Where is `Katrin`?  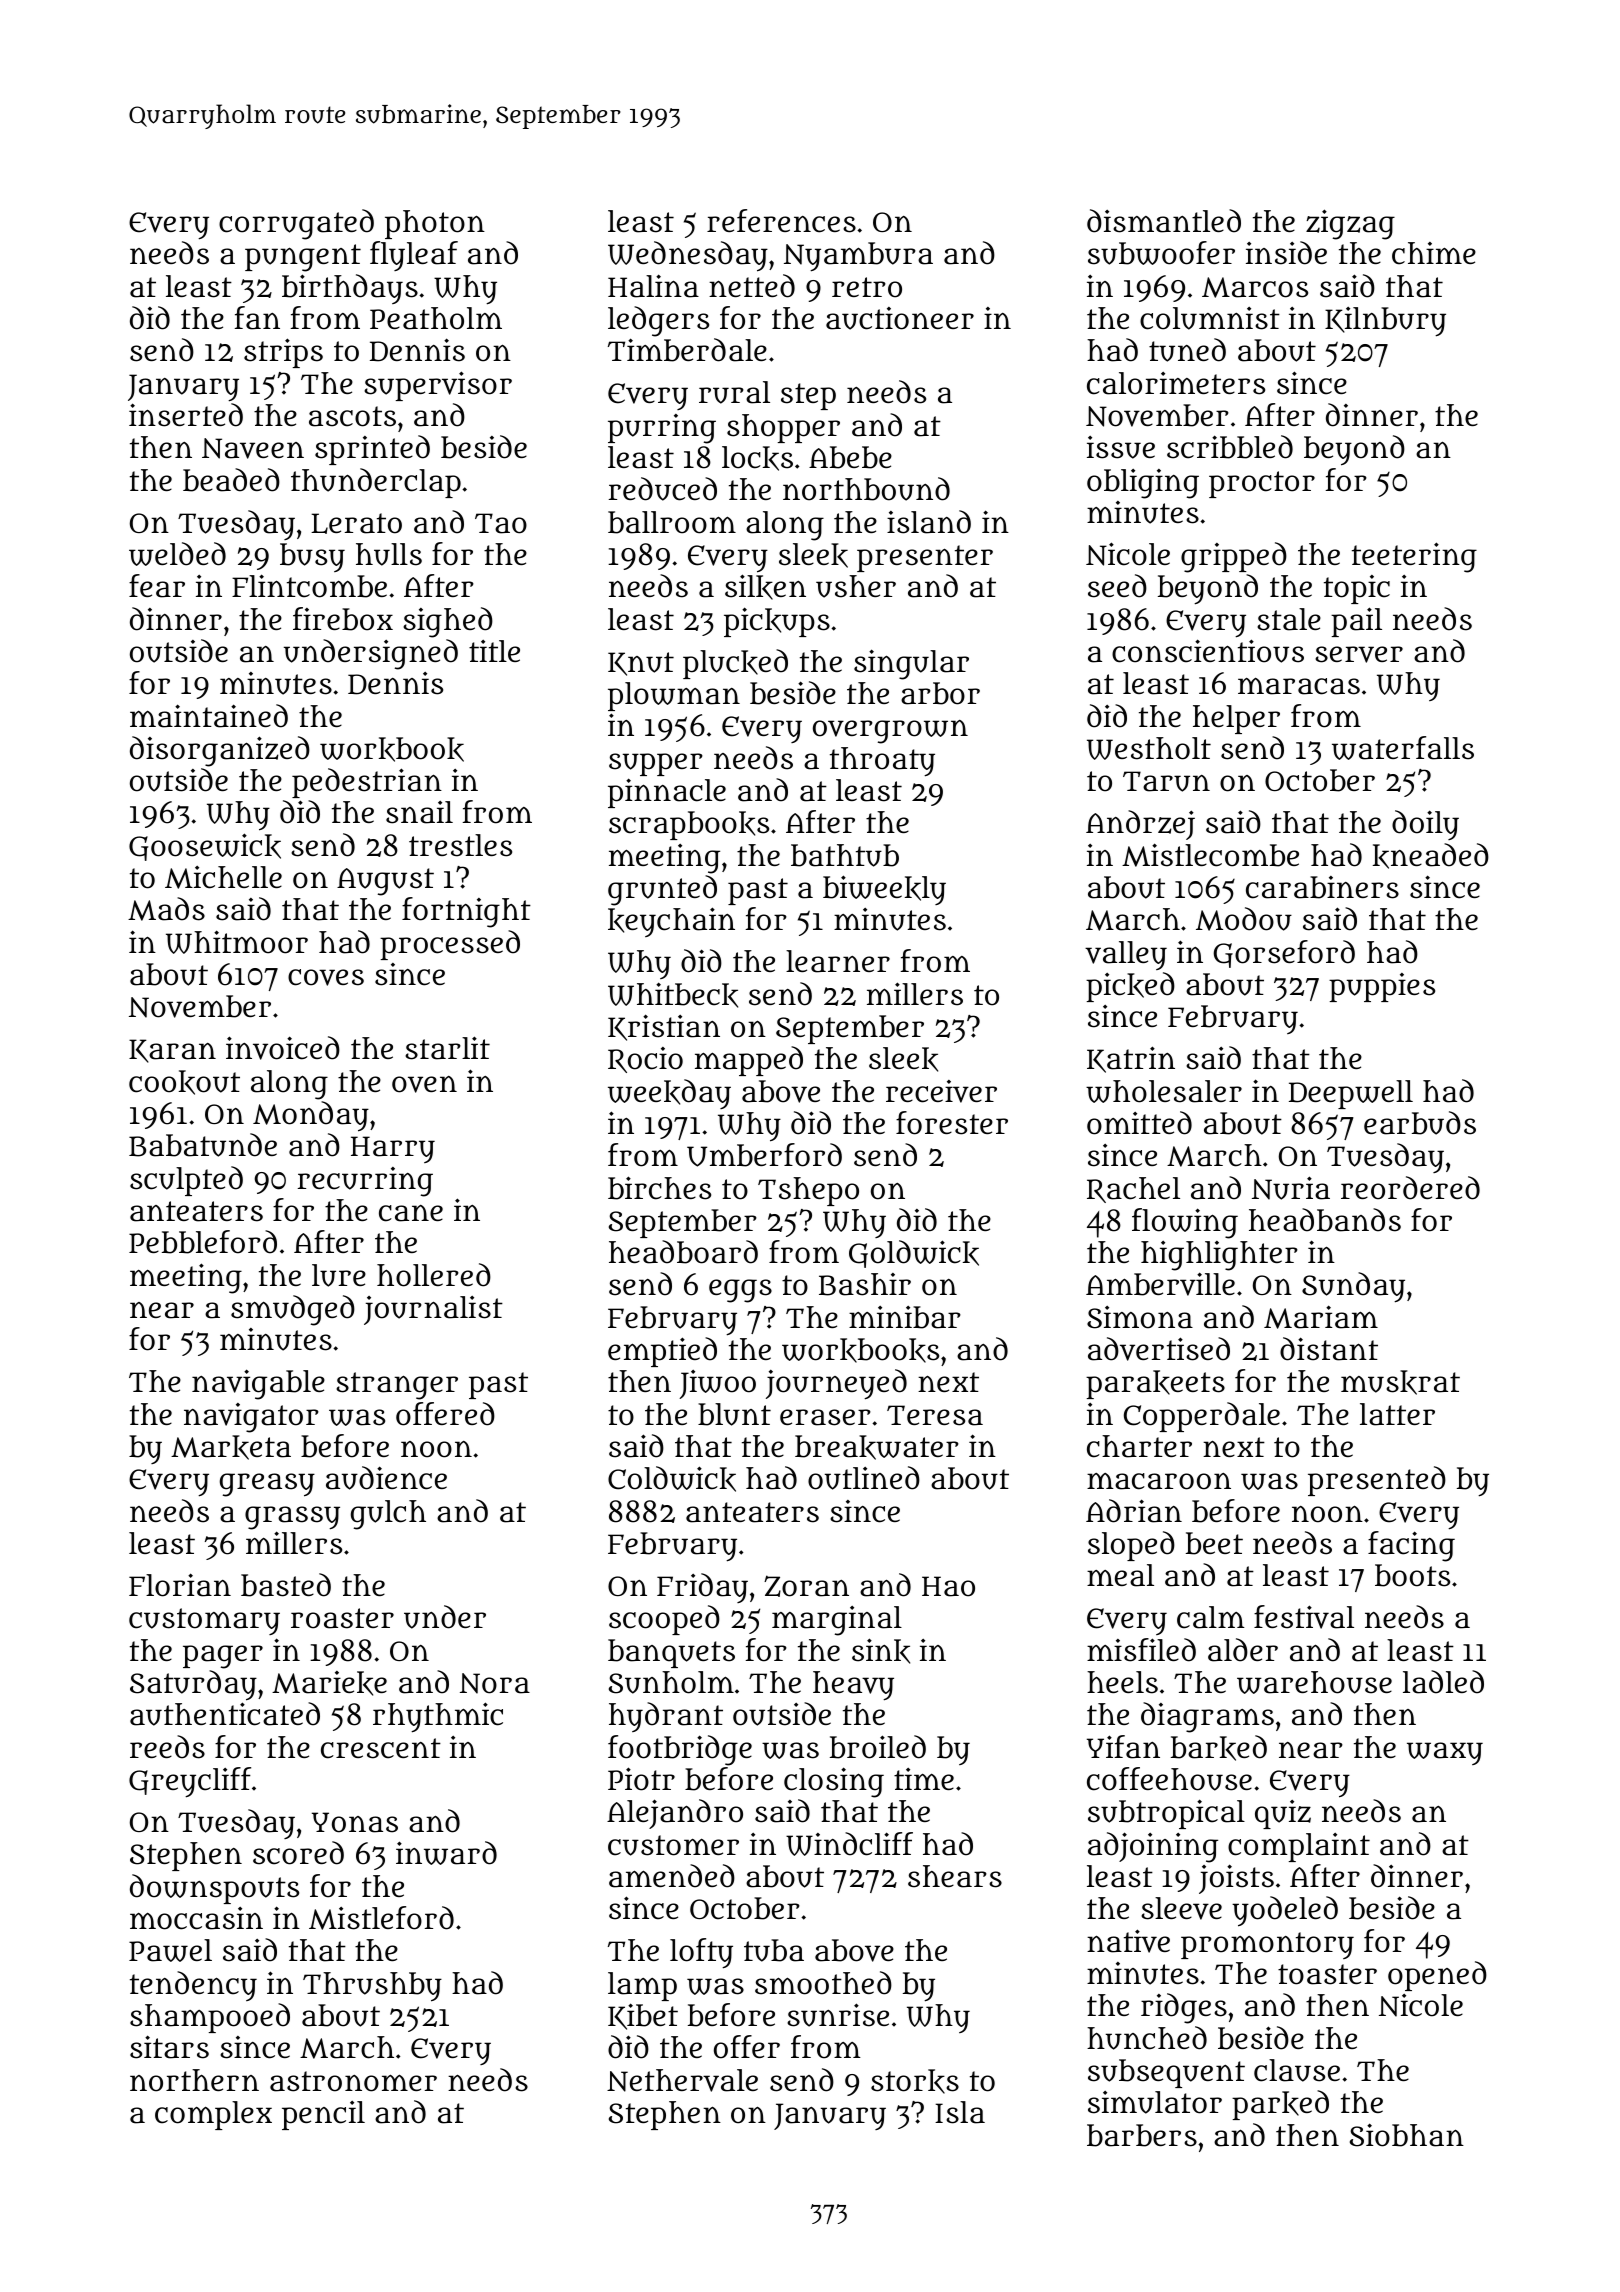
Katrin is located at coordinates (1131, 1059).
